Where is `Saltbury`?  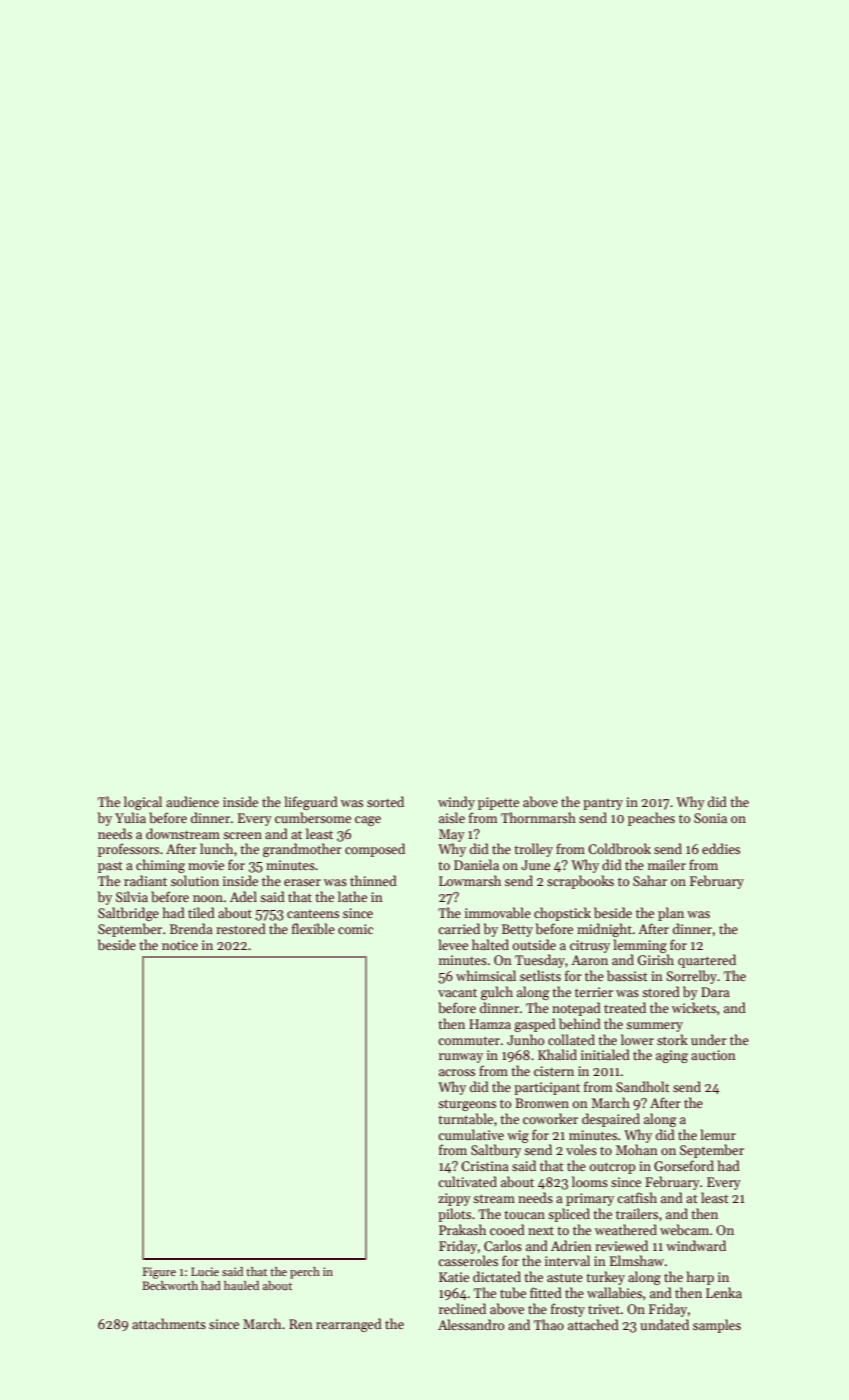 Saltbury is located at coordinates (496, 1151).
